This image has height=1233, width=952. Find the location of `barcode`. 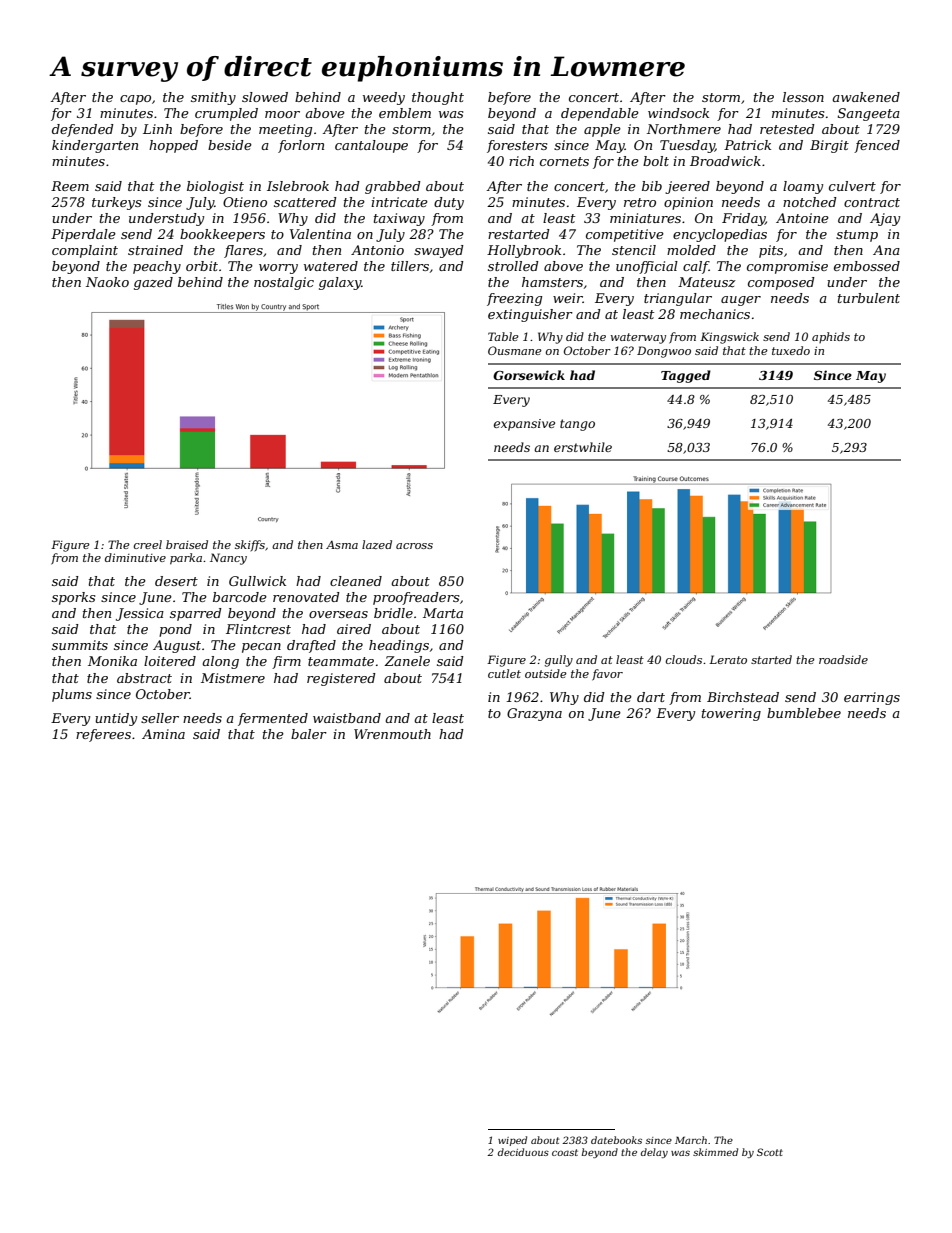

barcode is located at coordinates (240, 597).
